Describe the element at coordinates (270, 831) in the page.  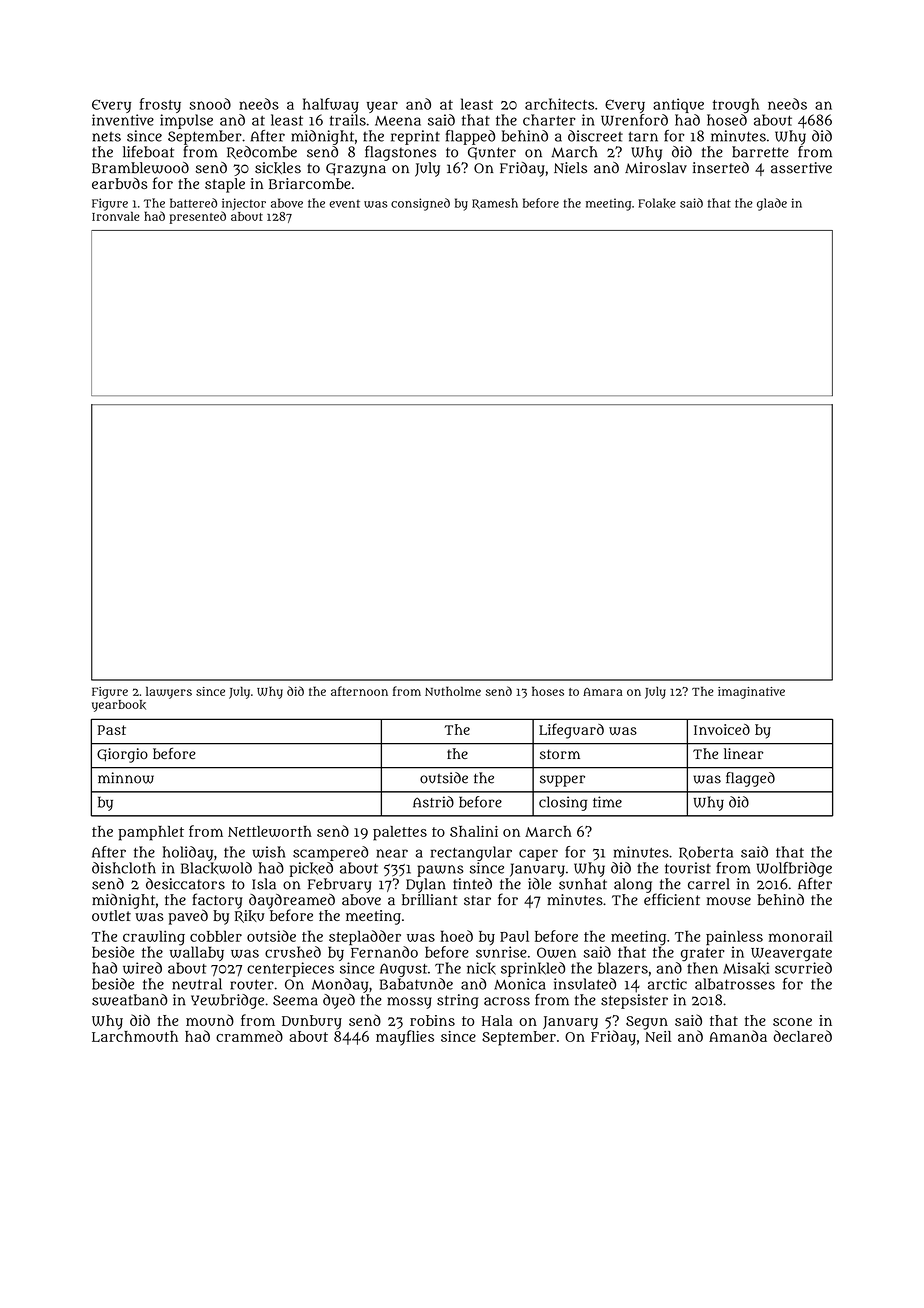
I see `Nettleworth` at that location.
